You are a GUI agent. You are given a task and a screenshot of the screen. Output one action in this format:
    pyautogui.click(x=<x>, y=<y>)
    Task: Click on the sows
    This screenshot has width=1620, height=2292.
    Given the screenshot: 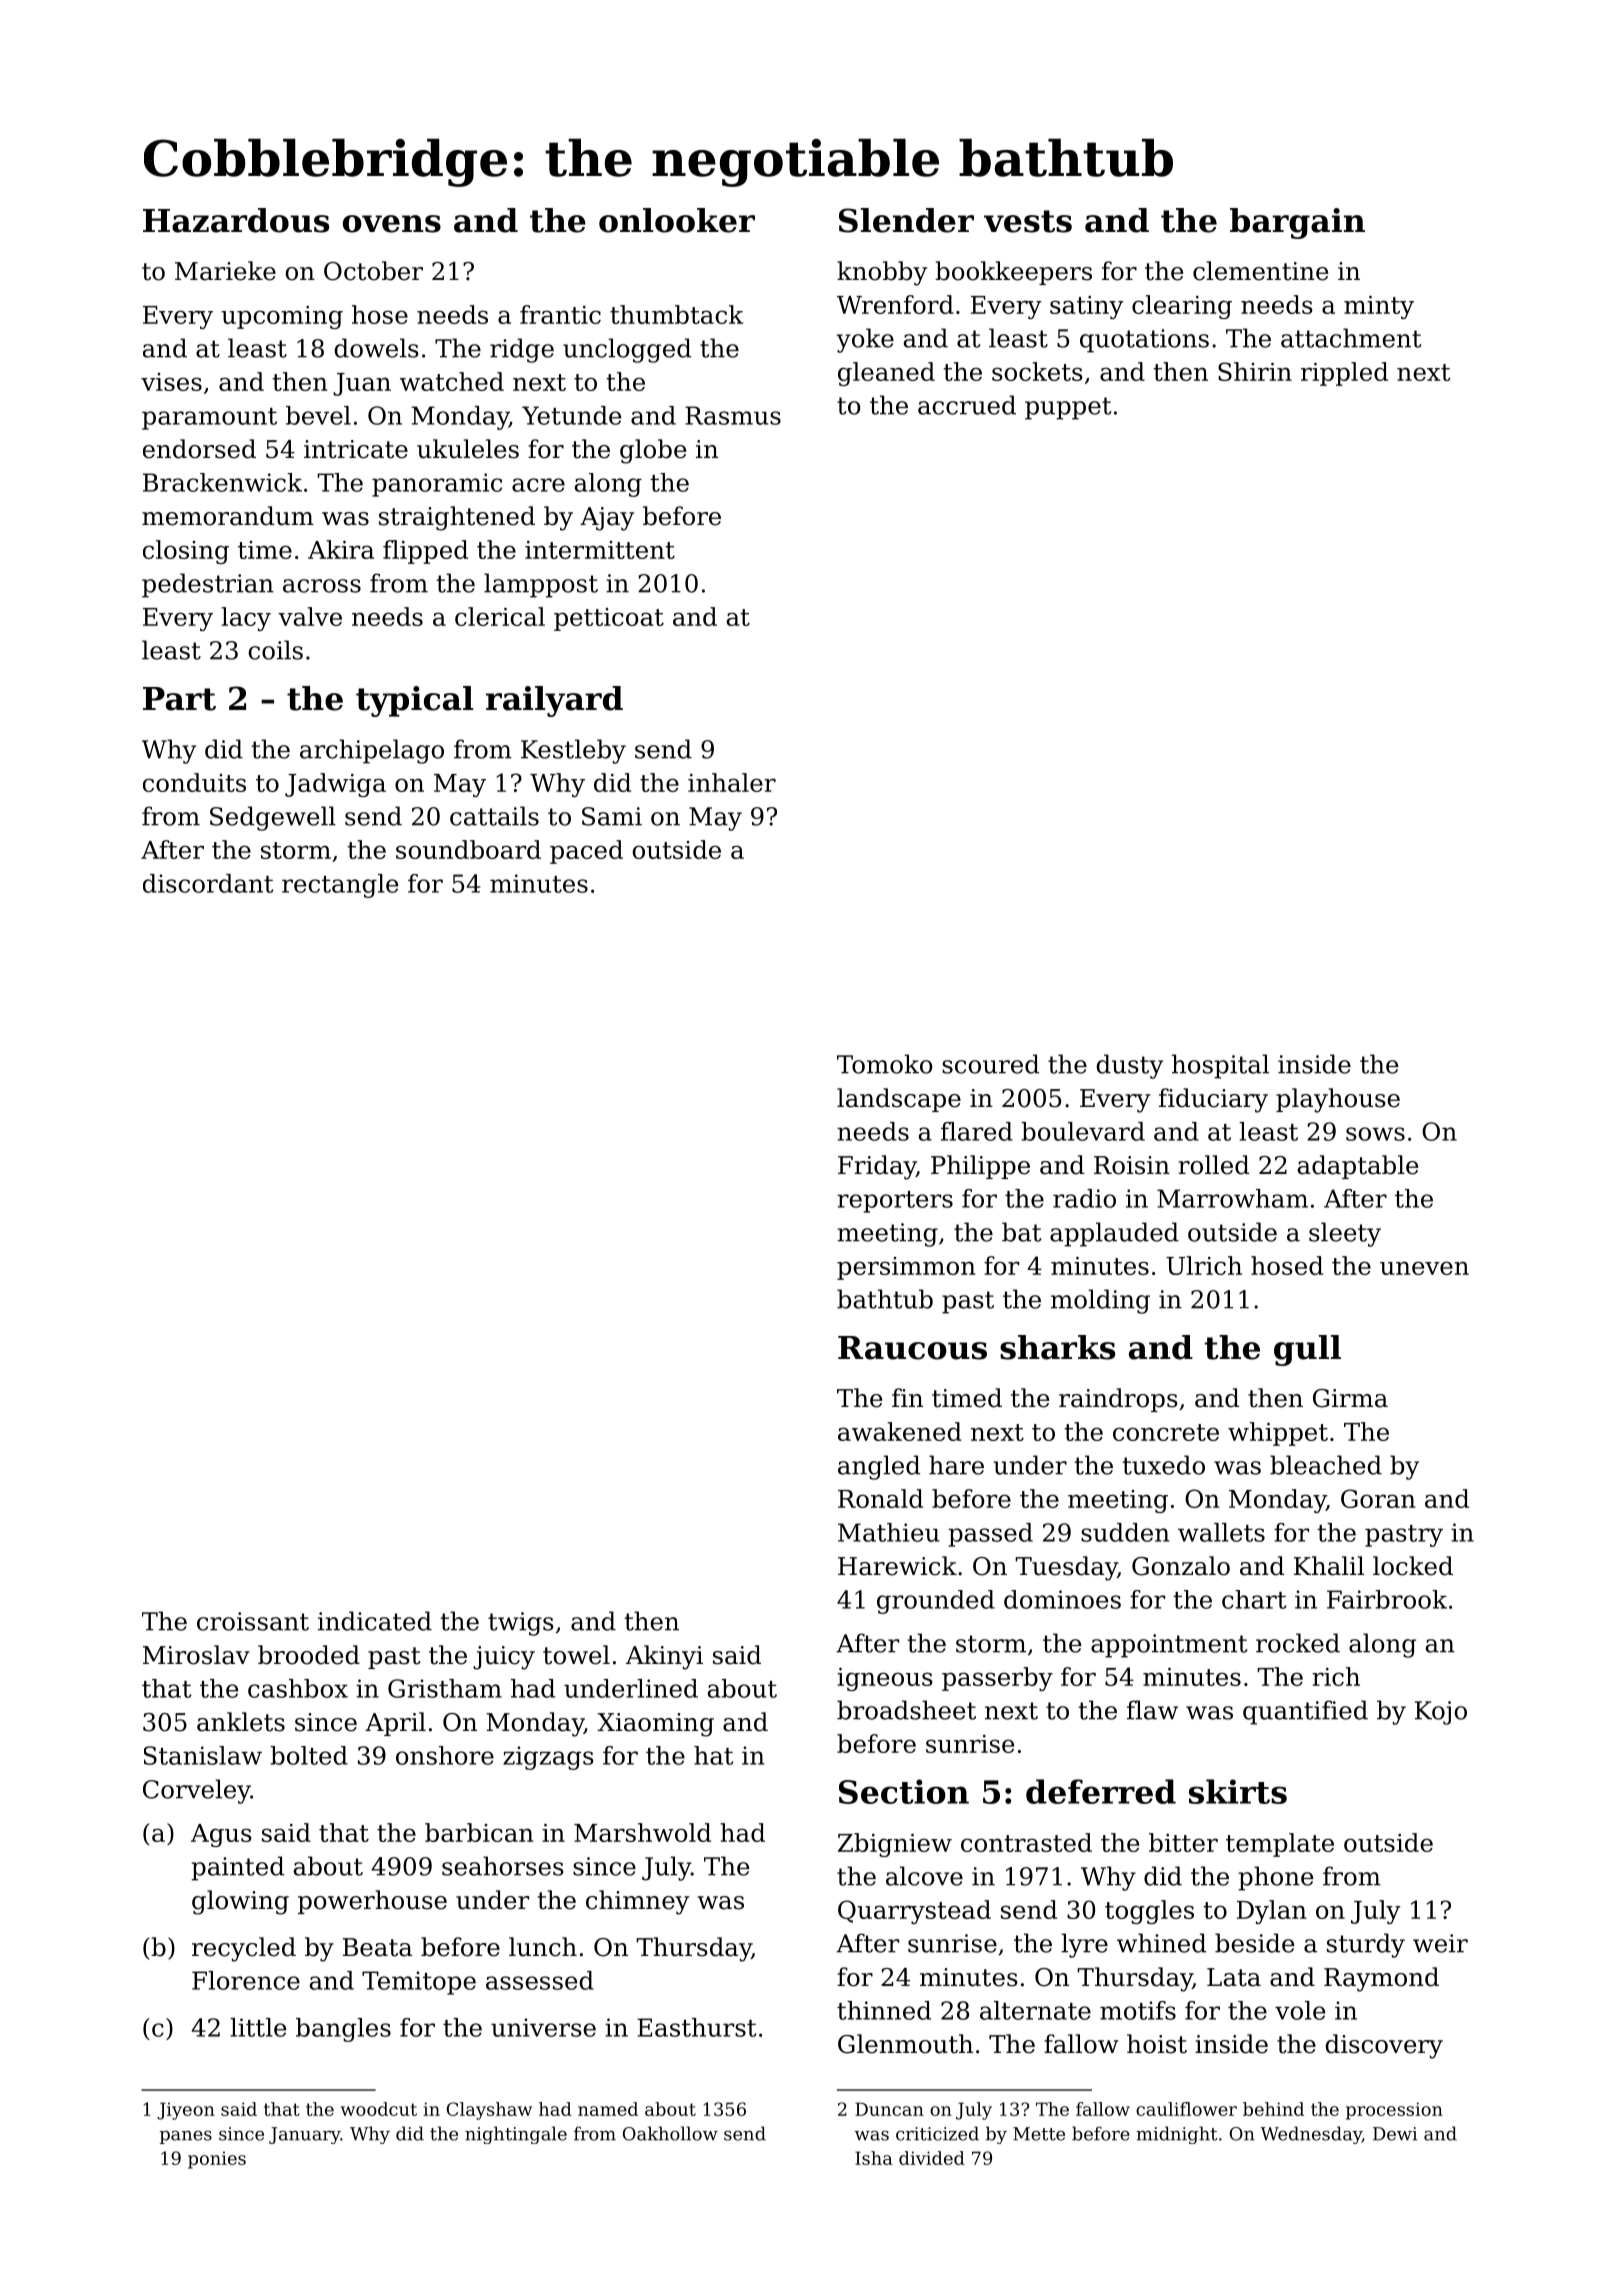 What is the action you would take?
    pyautogui.click(x=1375, y=1134)
